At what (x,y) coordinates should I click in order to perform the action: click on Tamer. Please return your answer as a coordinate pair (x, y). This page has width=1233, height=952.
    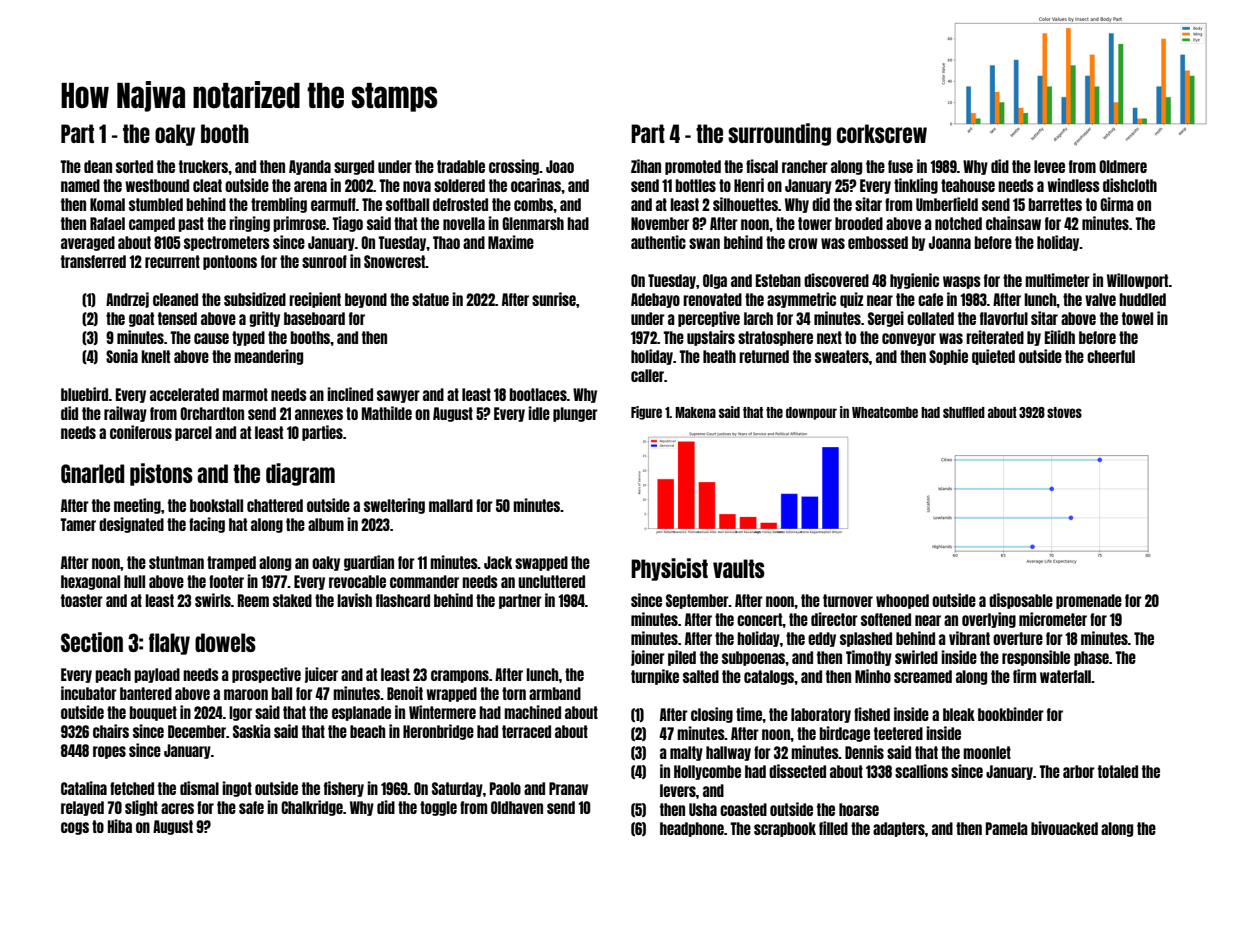
    Looking at the image, I should click on (78, 524).
